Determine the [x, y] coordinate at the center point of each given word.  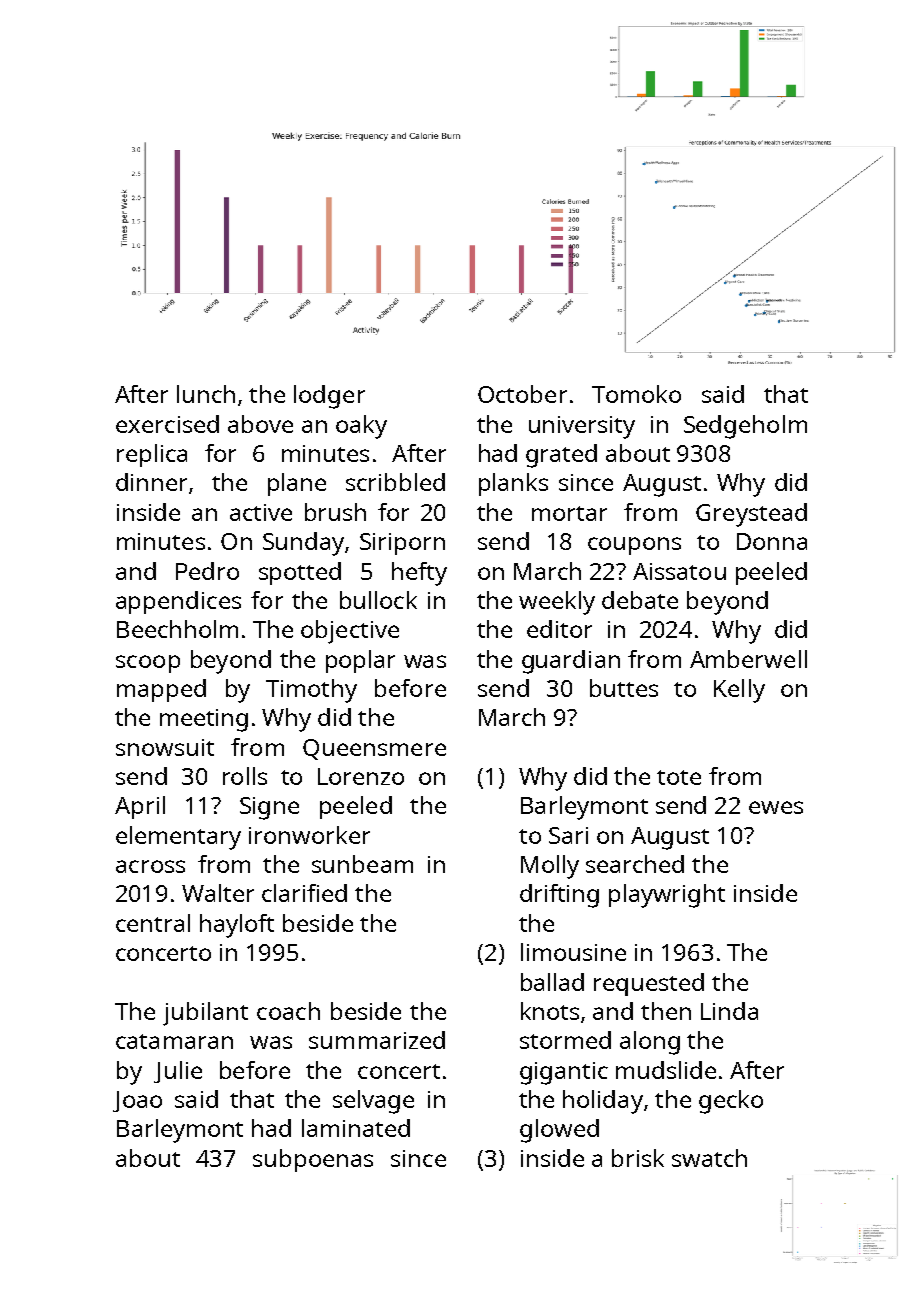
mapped [161, 690]
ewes [776, 807]
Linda [729, 1011]
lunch [206, 394]
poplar [360, 661]
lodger [329, 397]
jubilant [205, 1014]
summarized [377, 1040]
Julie [178, 1072]
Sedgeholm [745, 427]
